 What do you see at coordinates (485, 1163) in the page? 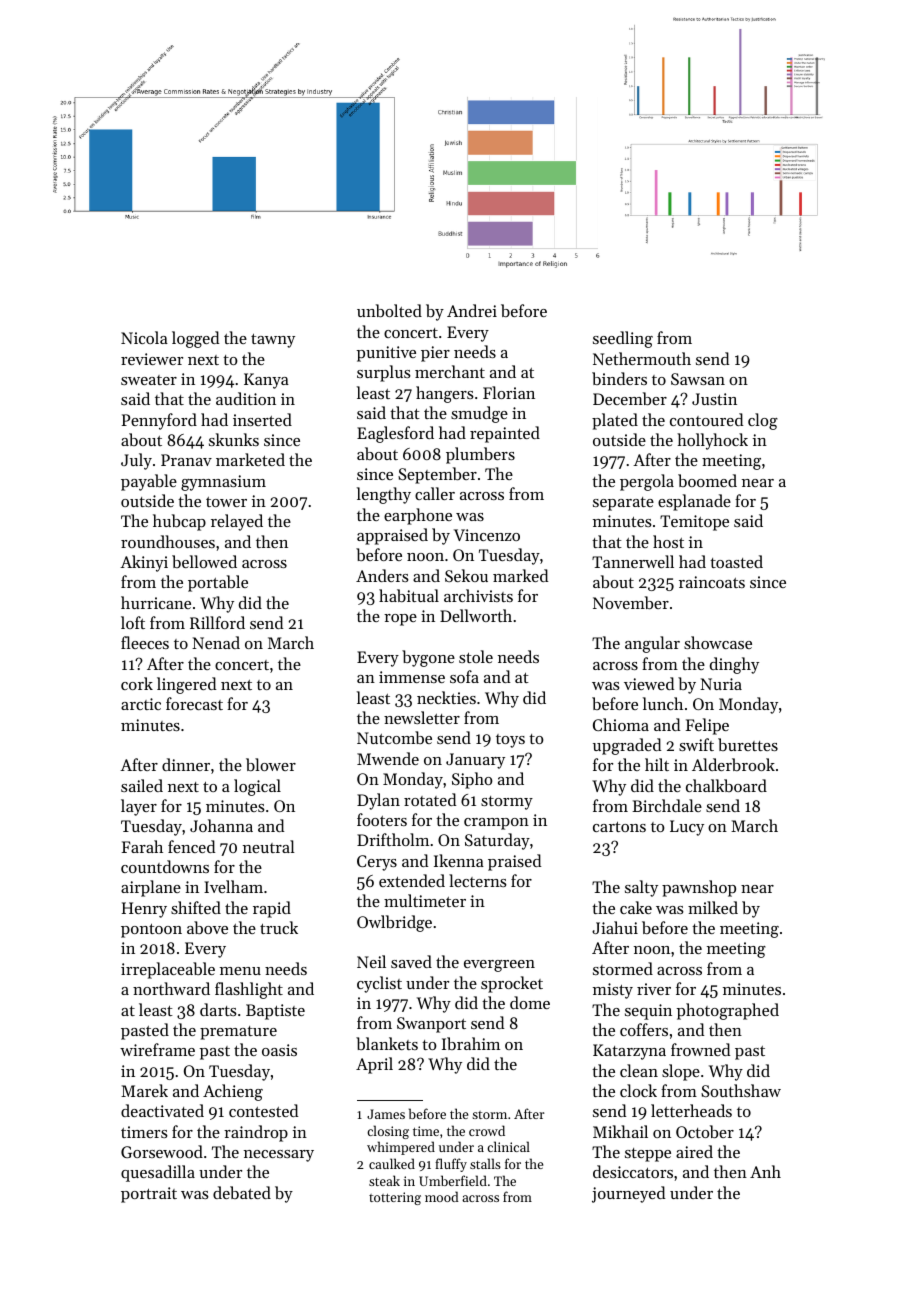
I see `stalls` at bounding box center [485, 1163].
